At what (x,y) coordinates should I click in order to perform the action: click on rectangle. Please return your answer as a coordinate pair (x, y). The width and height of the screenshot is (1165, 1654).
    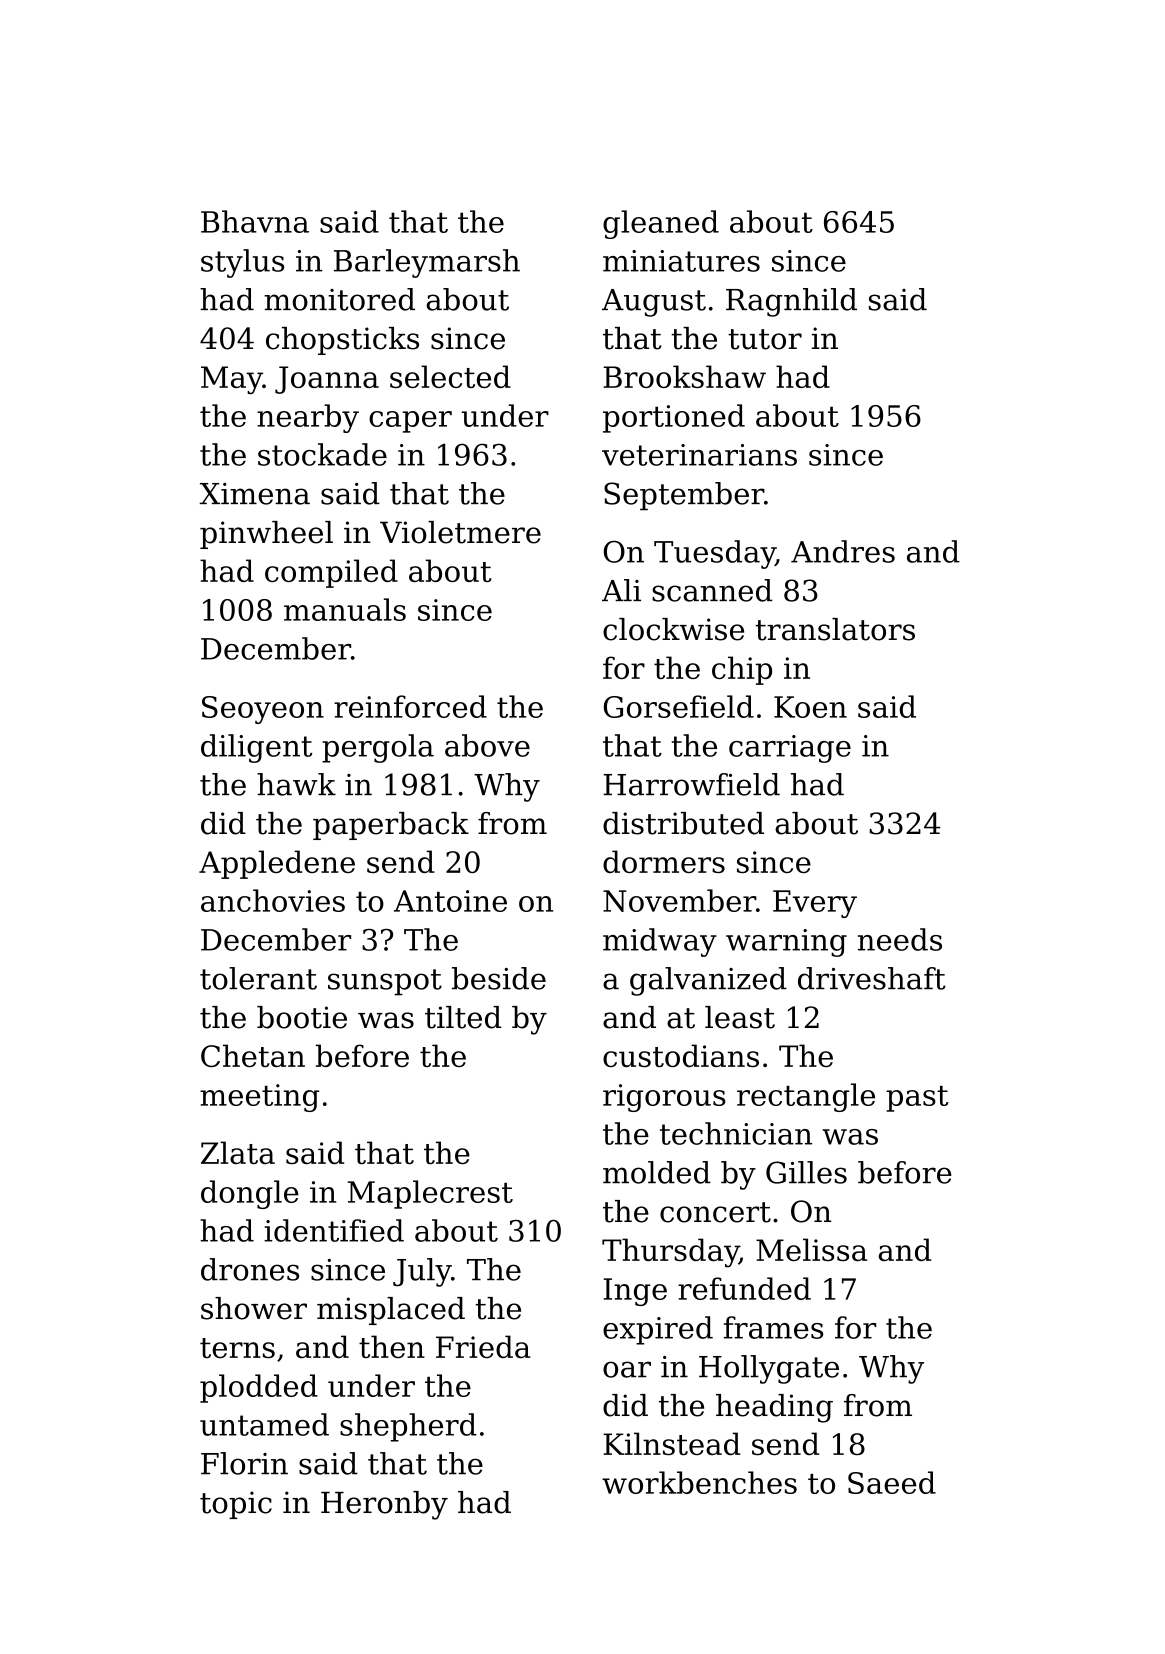
    Looking at the image, I should click on (806, 1097).
